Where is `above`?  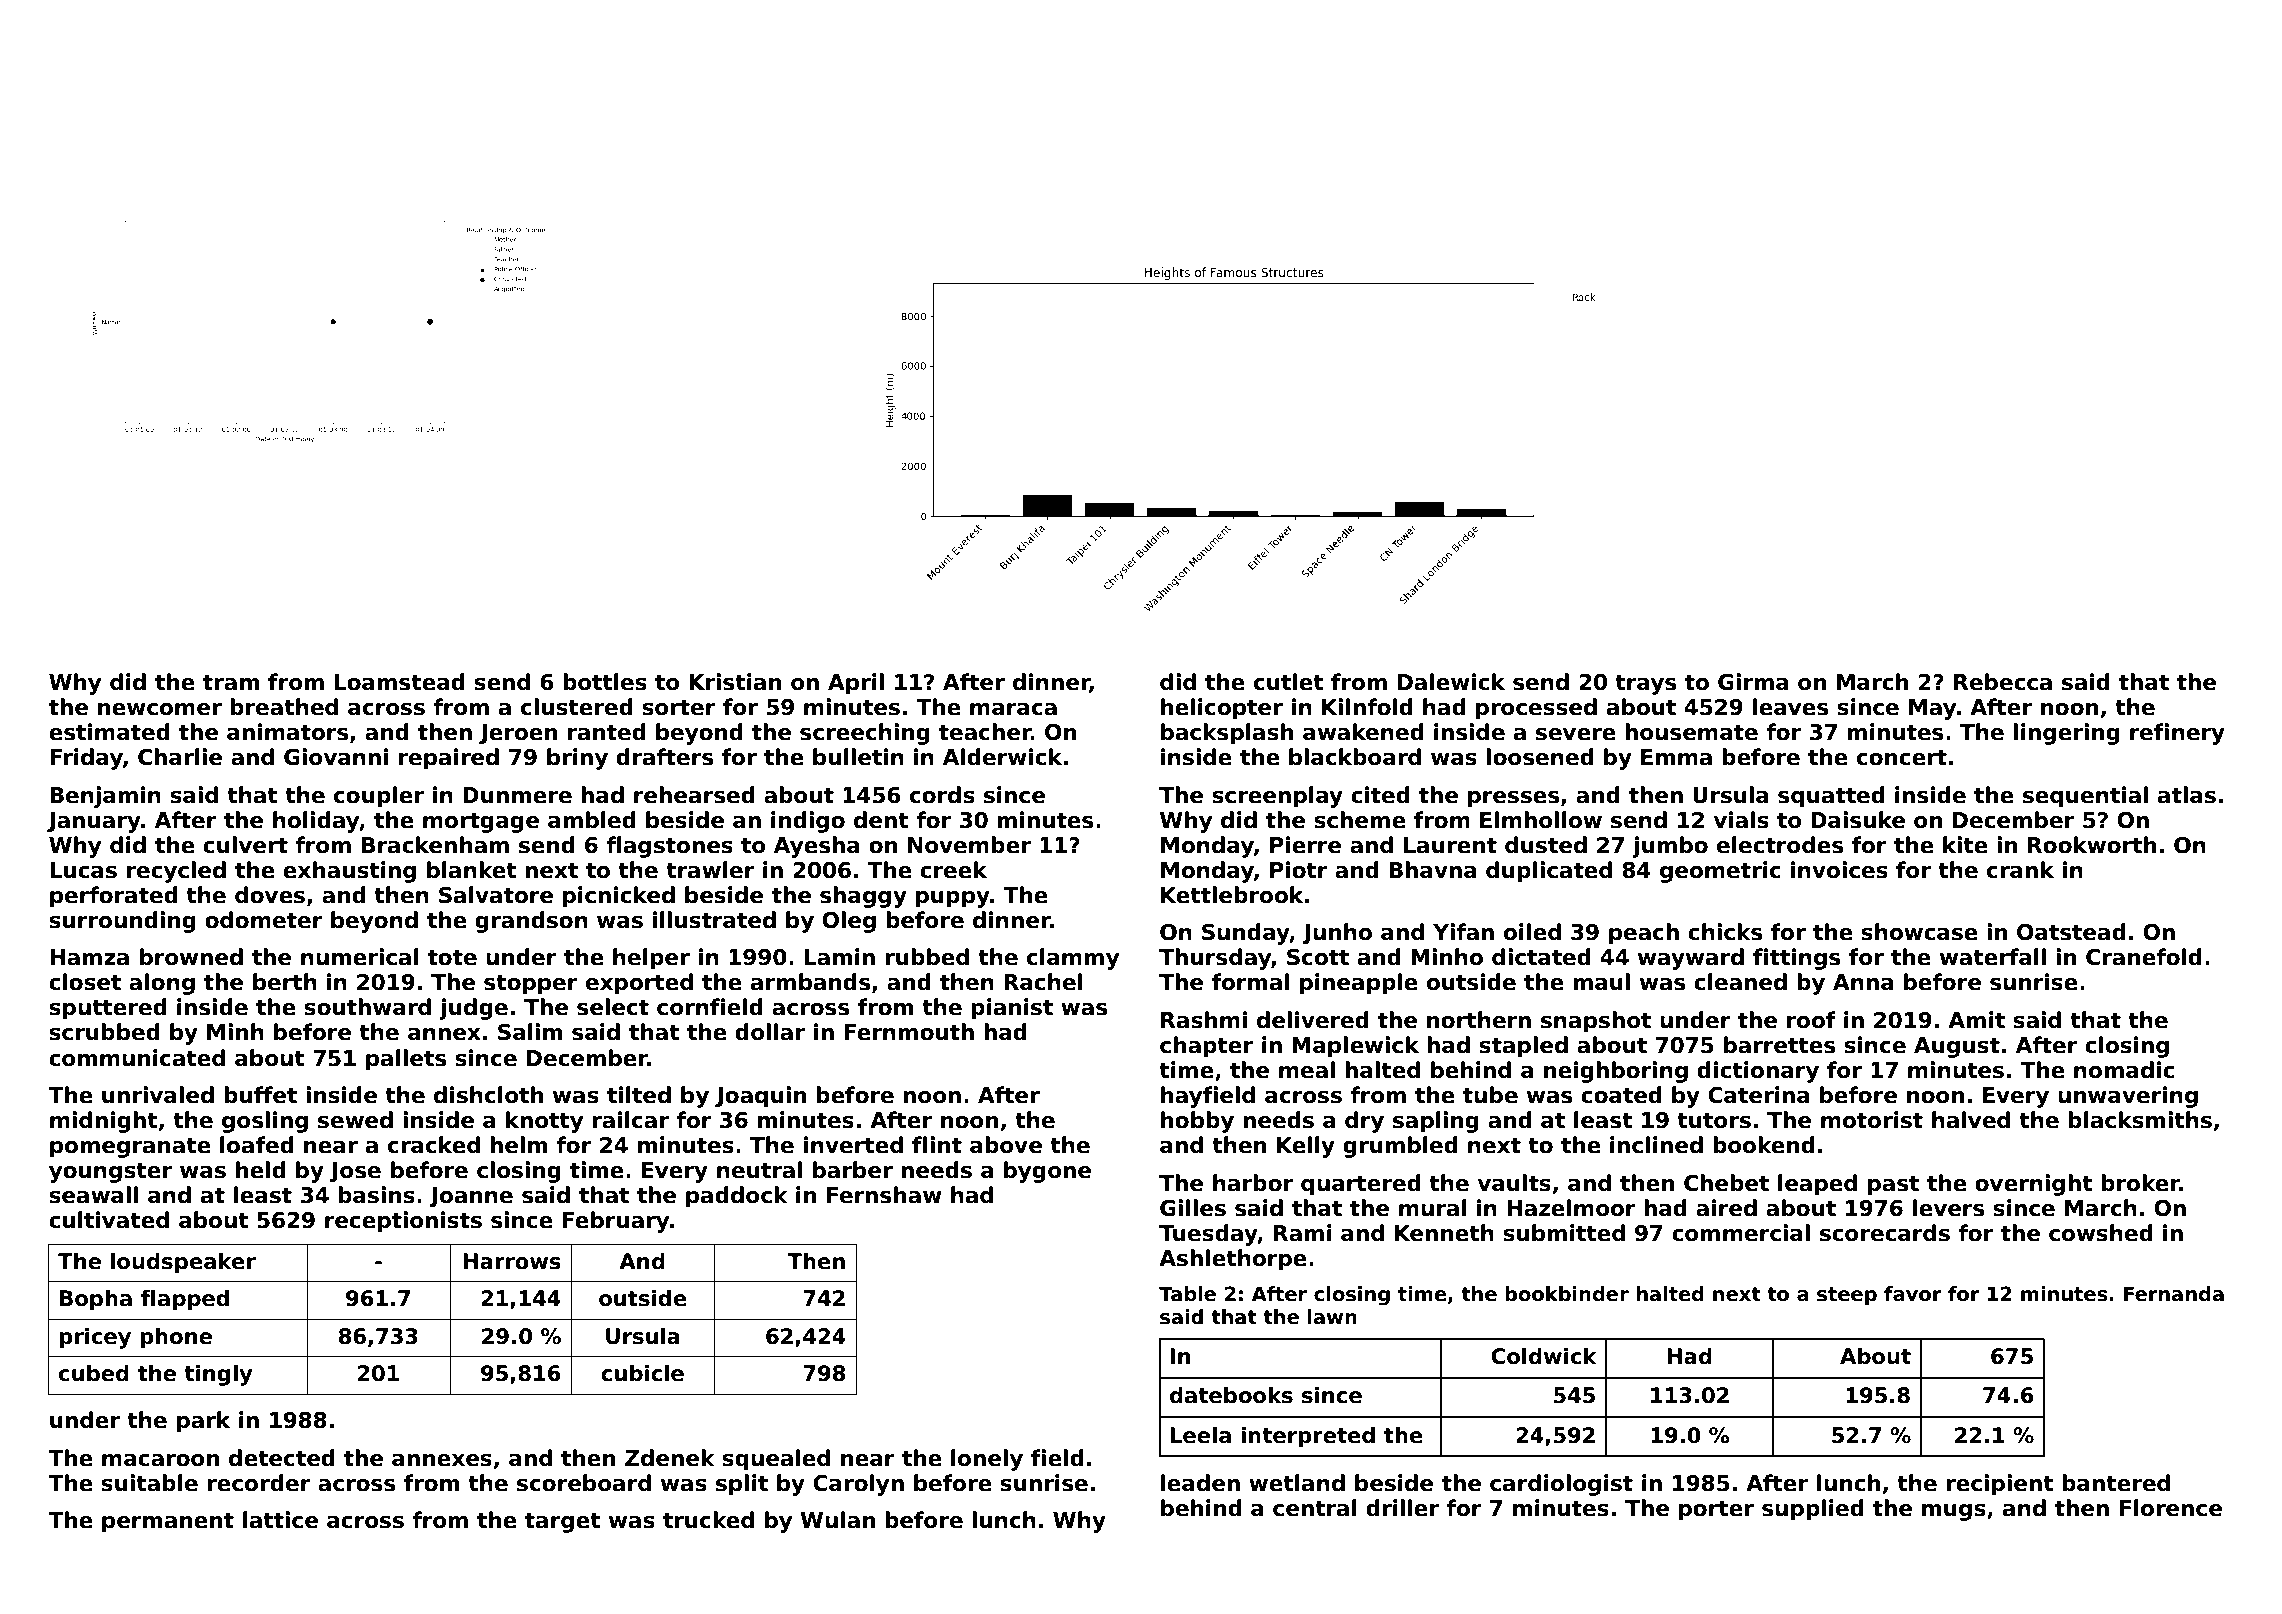 above is located at coordinates (1006, 1145).
